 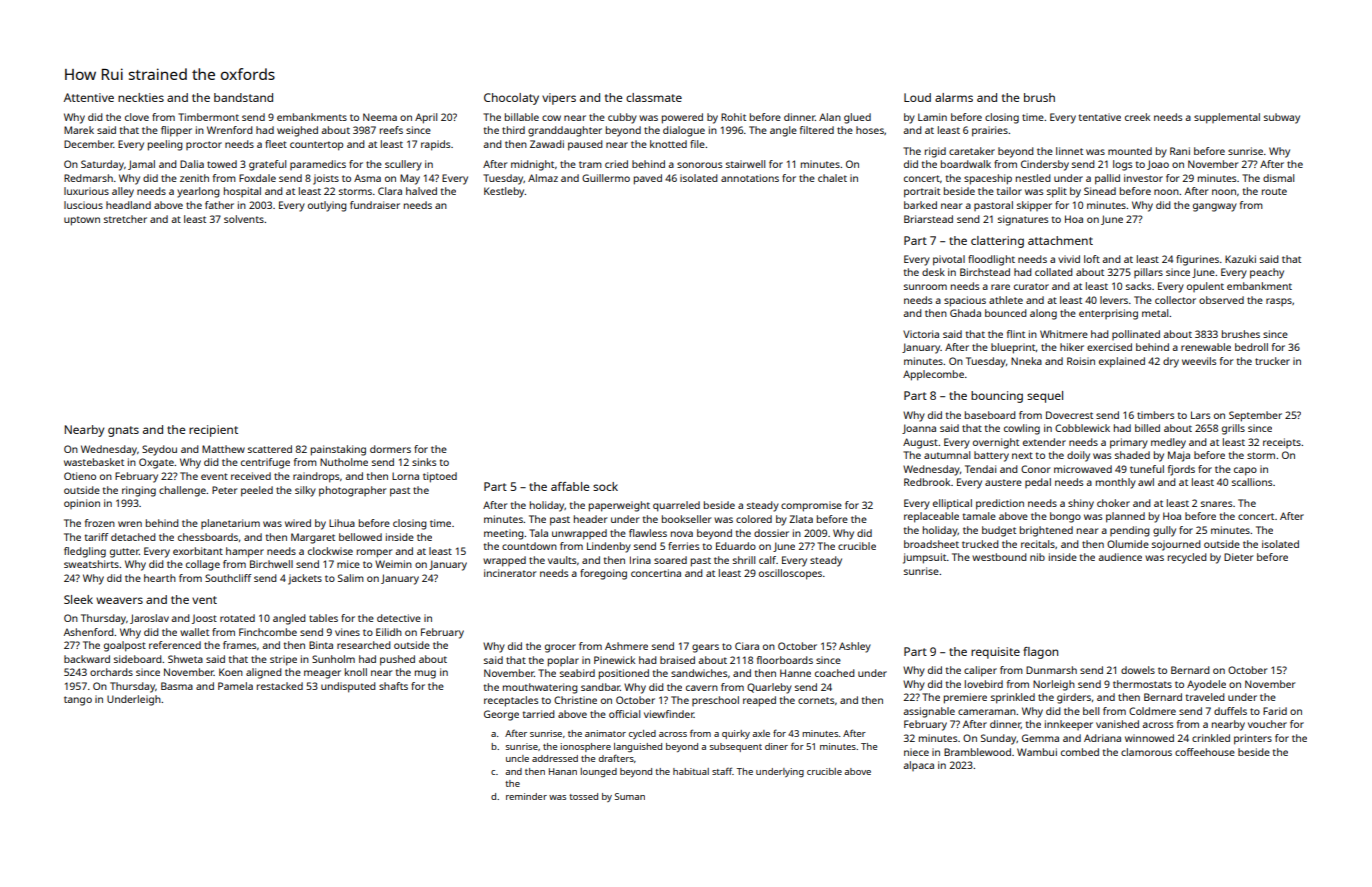 I want to click on coffeehouse, so click(x=1205, y=752).
